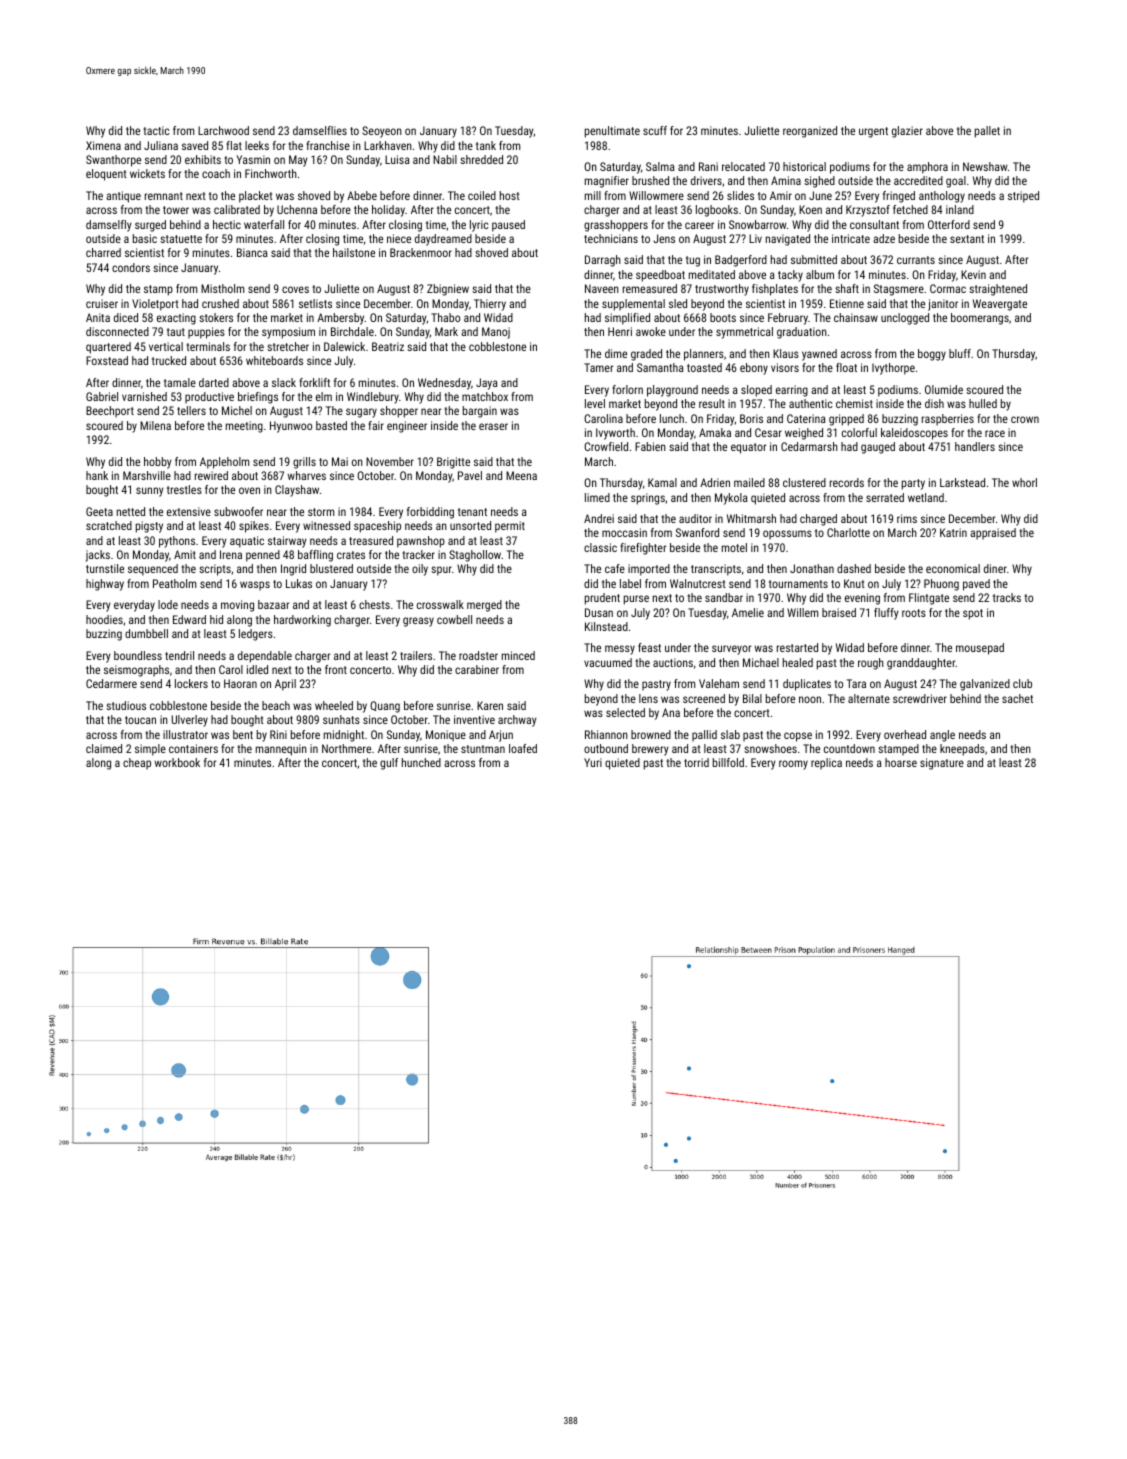 The image size is (1127, 1459). What do you see at coordinates (593, 762) in the page?
I see `Yuri` at bounding box center [593, 762].
